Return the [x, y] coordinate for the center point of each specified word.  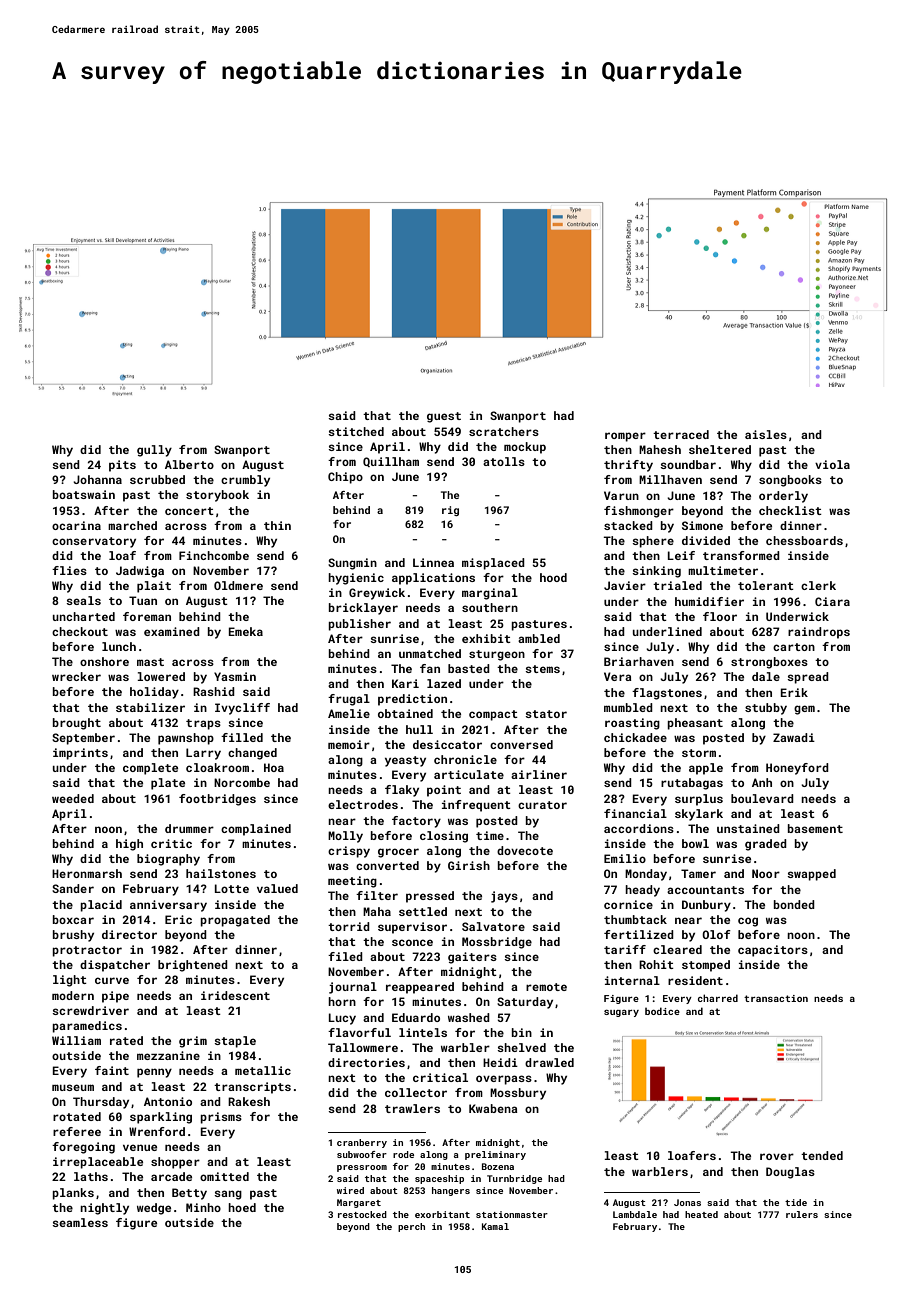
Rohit [656, 964]
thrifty [628, 466]
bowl [695, 843]
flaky [402, 791]
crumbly [245, 481]
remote [546, 987]
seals [83, 600]
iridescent [235, 995]
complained [256, 830]
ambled [539, 638]
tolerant [766, 585]
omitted [224, 1176]
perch [411, 1227]
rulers [802, 1214]
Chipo [345, 478]
